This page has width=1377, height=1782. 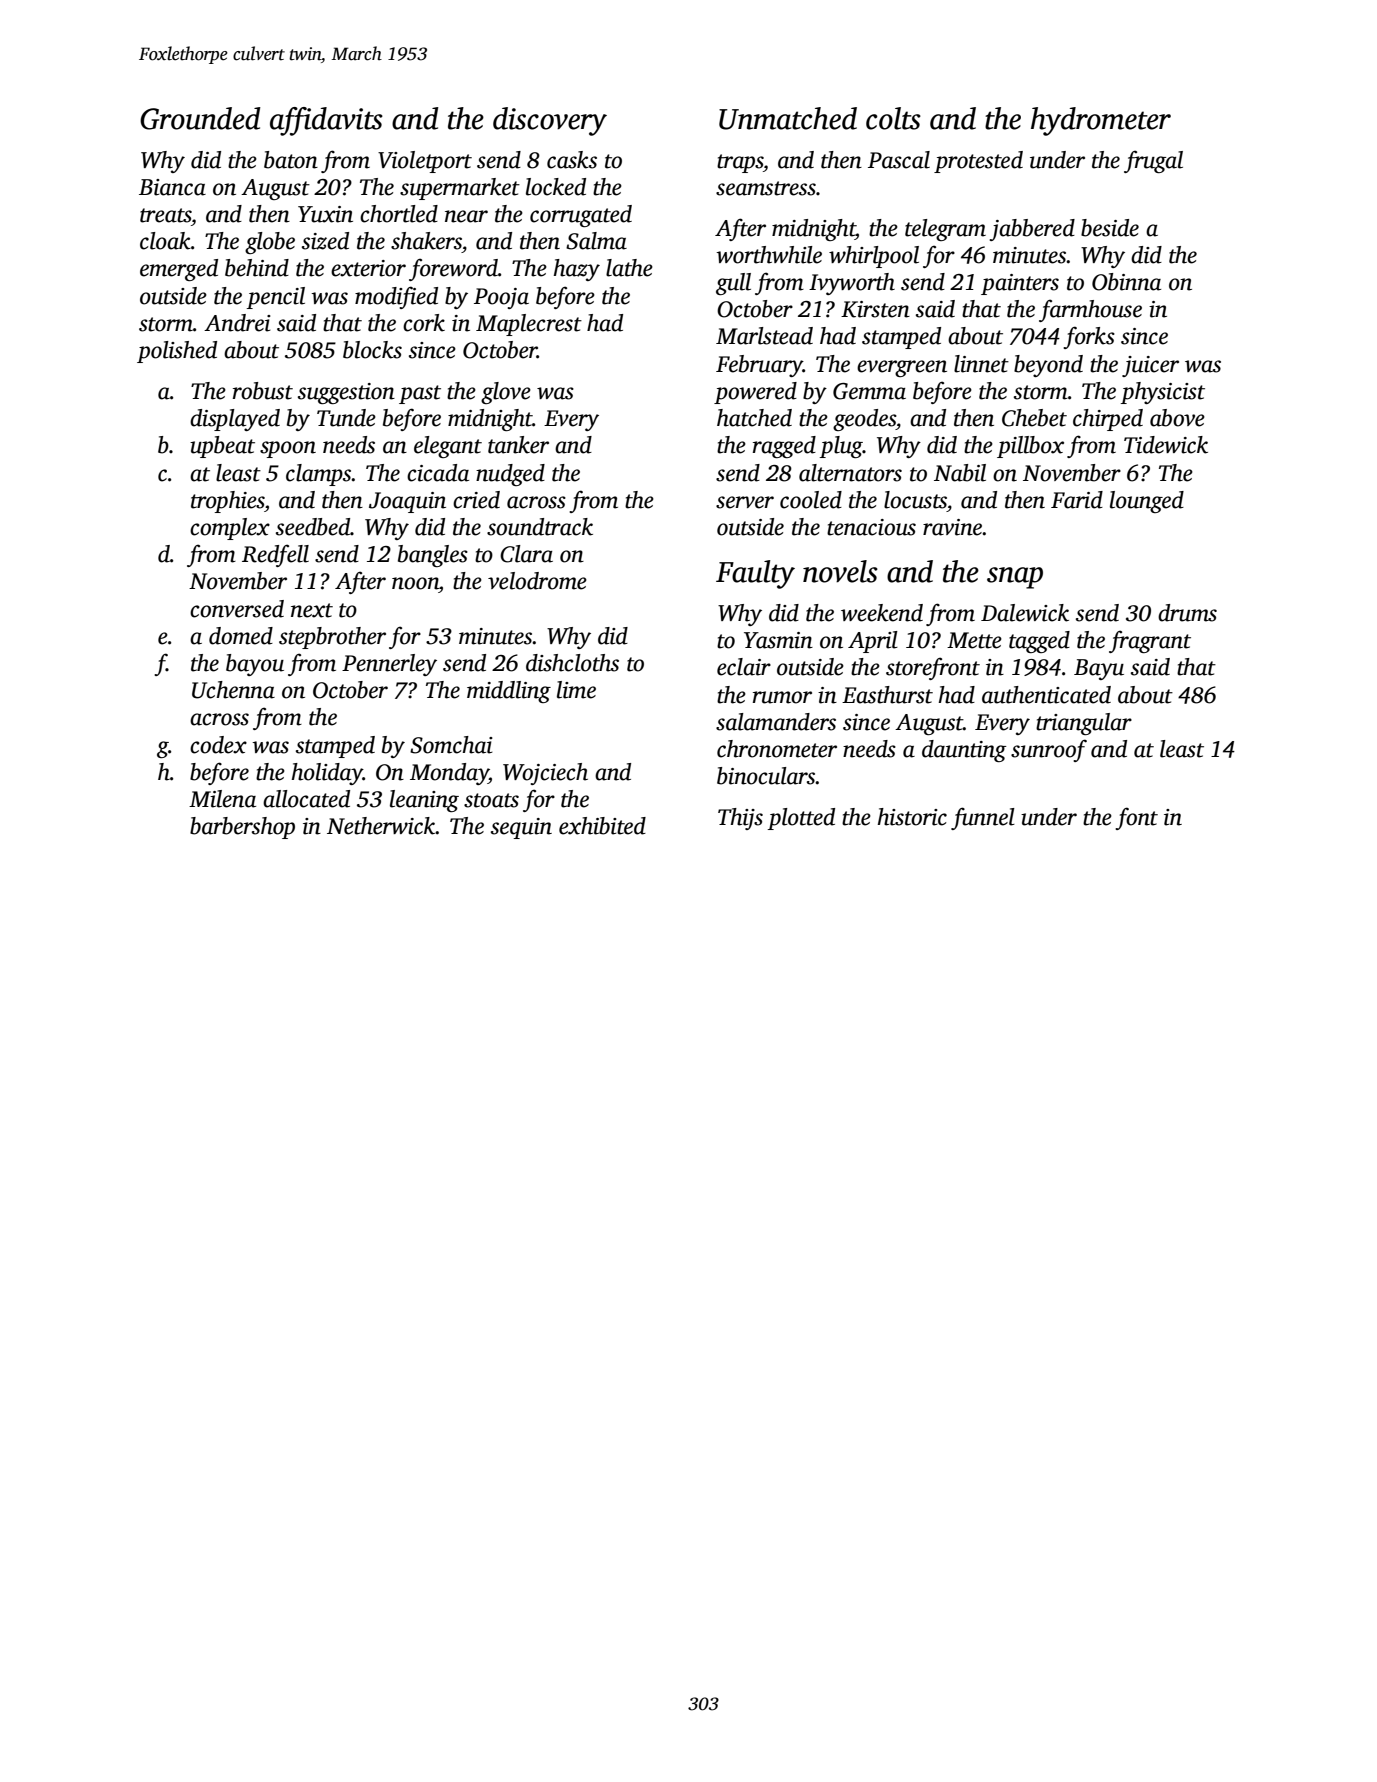 What do you see at coordinates (1147, 502) in the page?
I see `lounged` at bounding box center [1147, 502].
